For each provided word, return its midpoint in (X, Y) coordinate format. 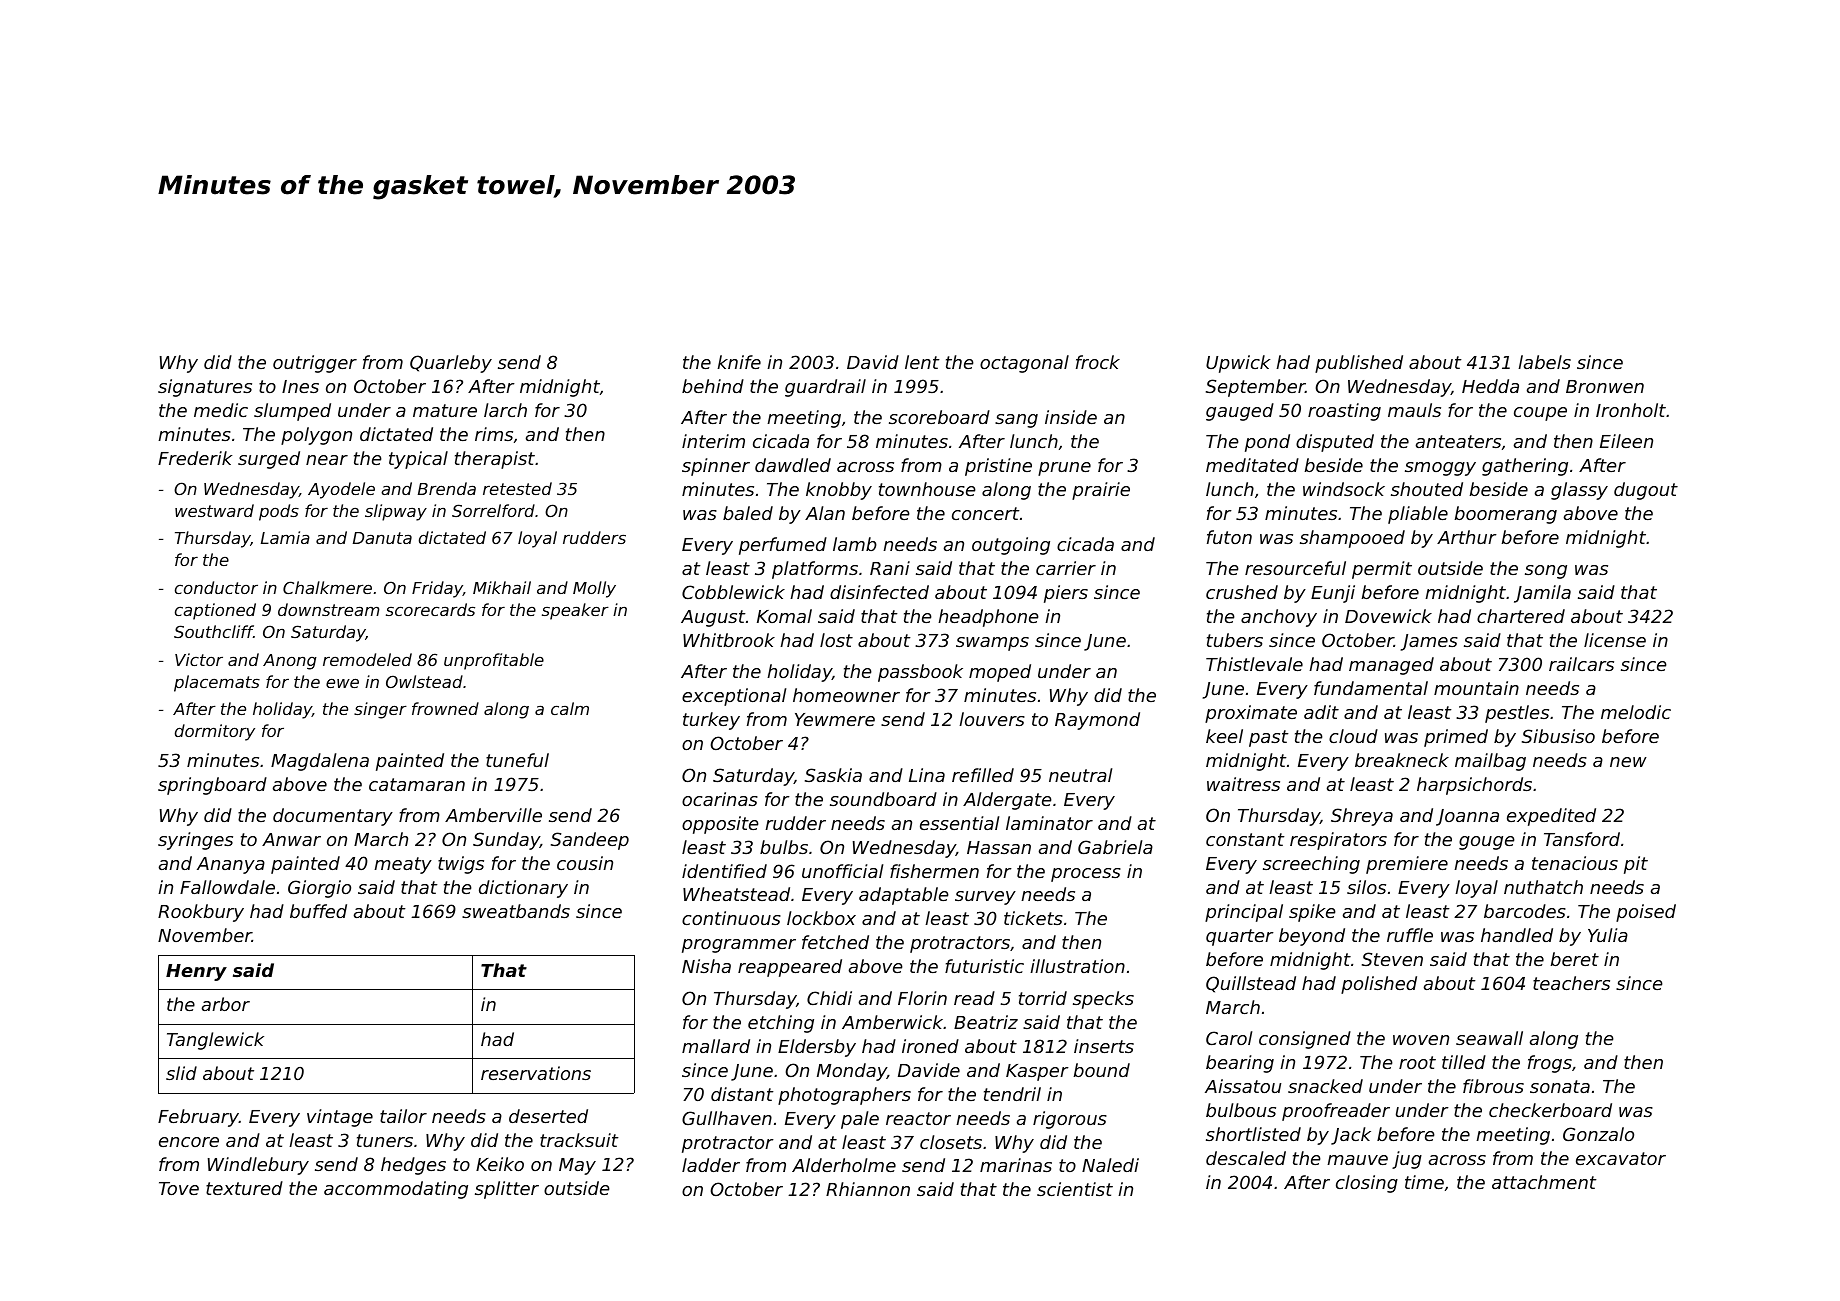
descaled (1246, 1158)
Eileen (1626, 441)
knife (739, 362)
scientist (1075, 1189)
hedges (413, 1166)
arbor (226, 1004)
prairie (1101, 491)
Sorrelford (493, 510)
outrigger (315, 364)
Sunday (506, 841)
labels (1544, 362)
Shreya (1362, 817)
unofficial (842, 871)
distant (742, 1094)
